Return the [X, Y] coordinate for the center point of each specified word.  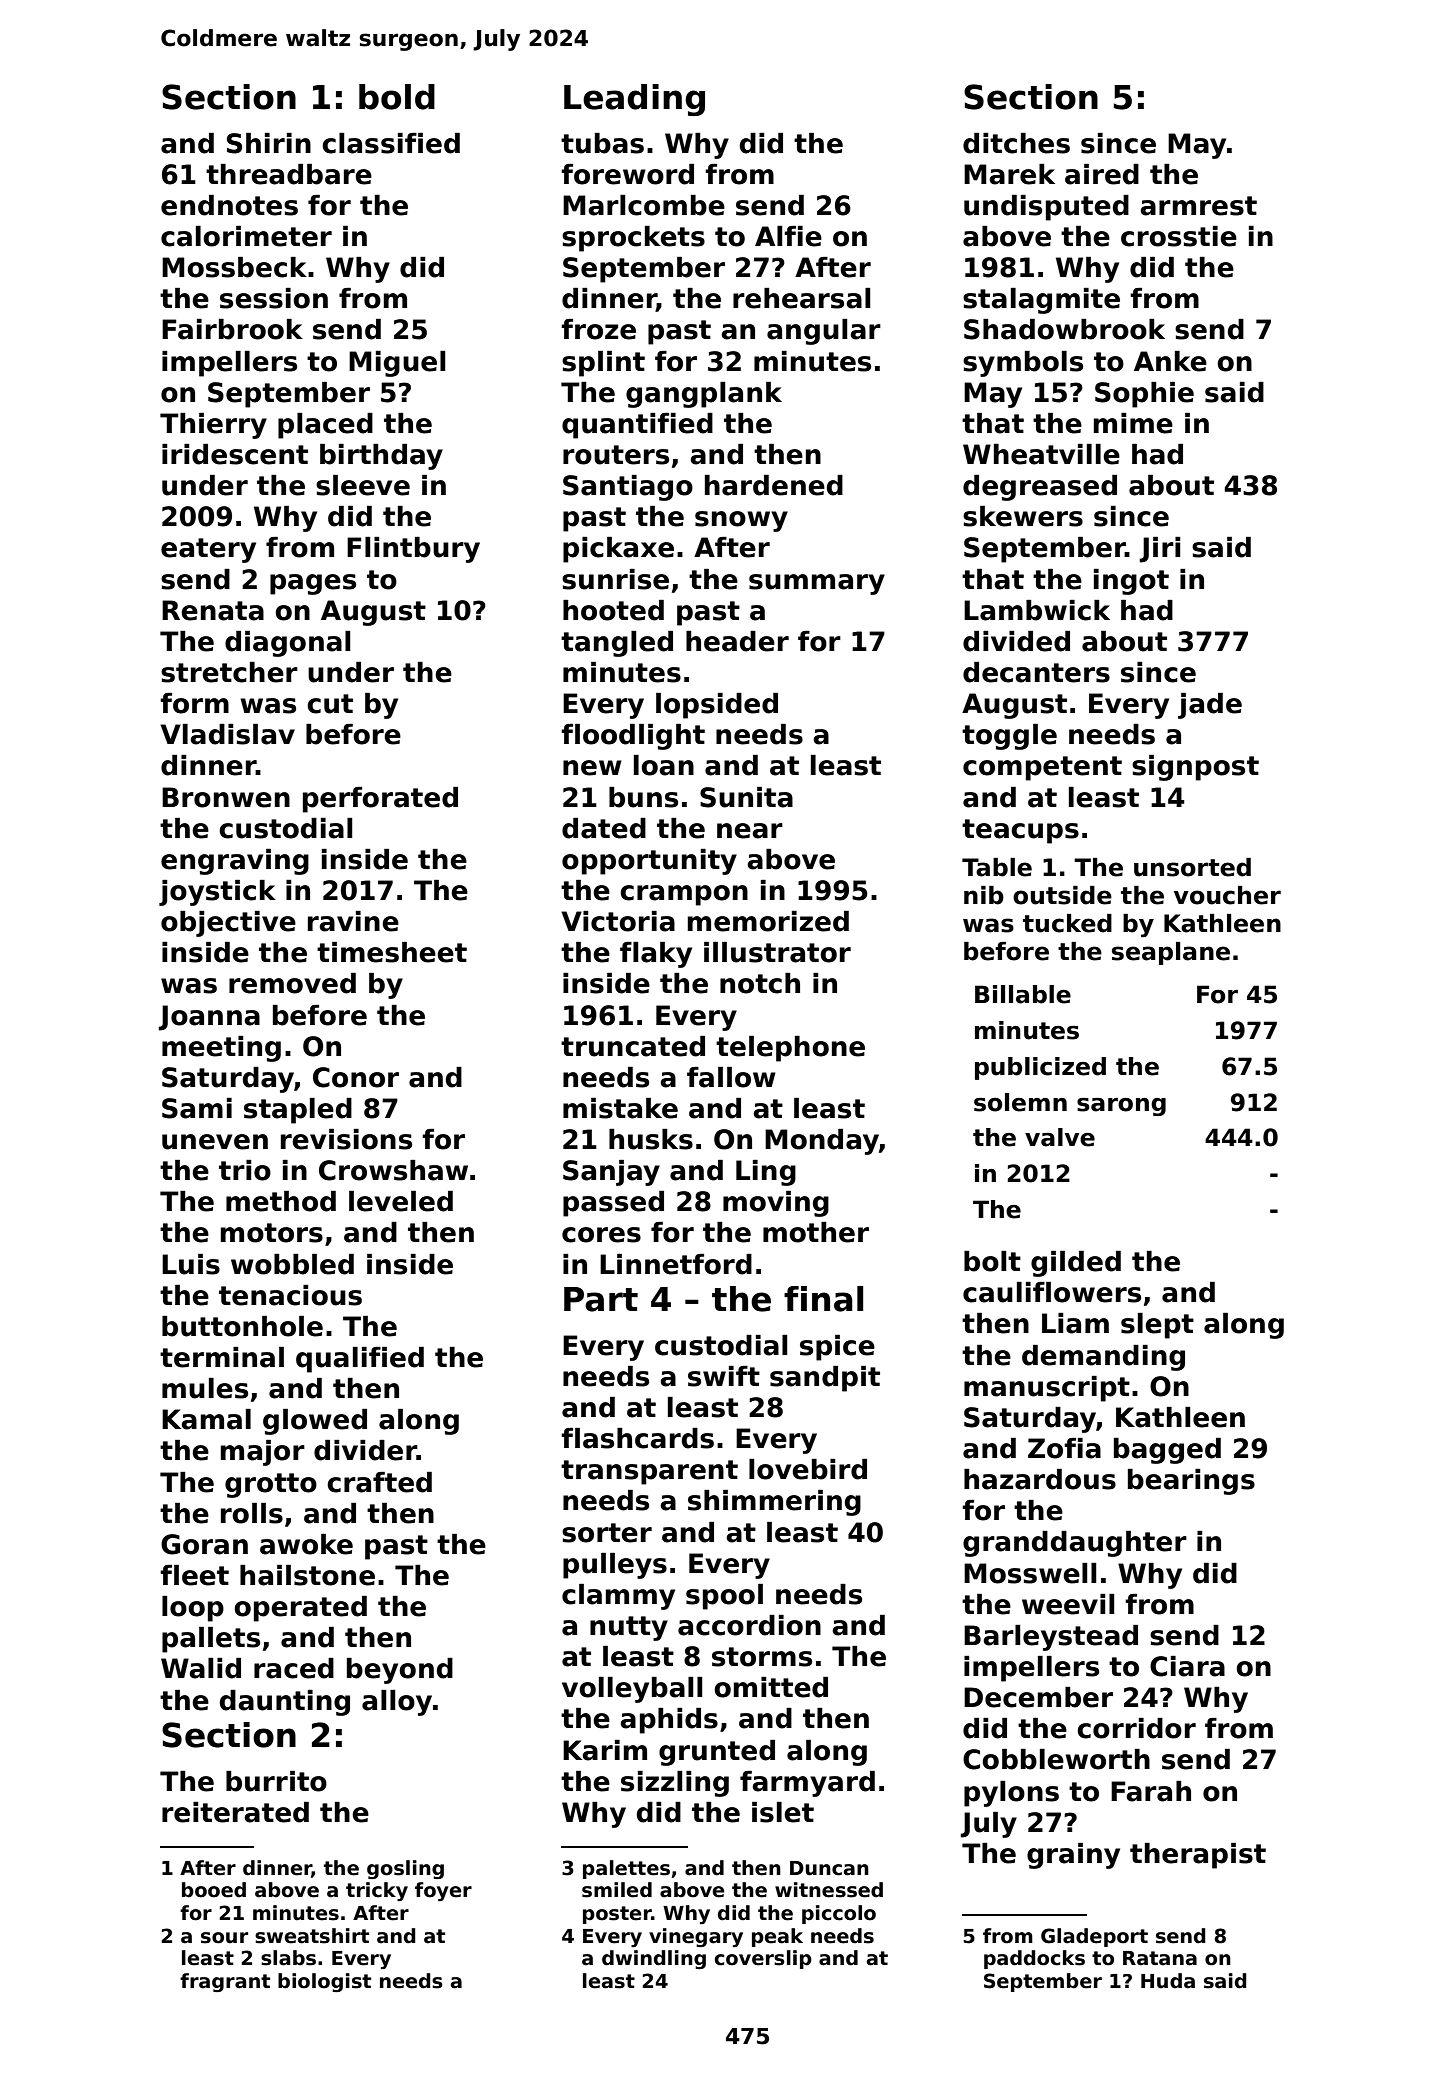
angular [824, 332]
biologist [324, 1982]
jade [1210, 706]
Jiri [1160, 550]
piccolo [839, 1914]
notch [760, 983]
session [274, 298]
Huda [1168, 1981]
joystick [217, 893]
